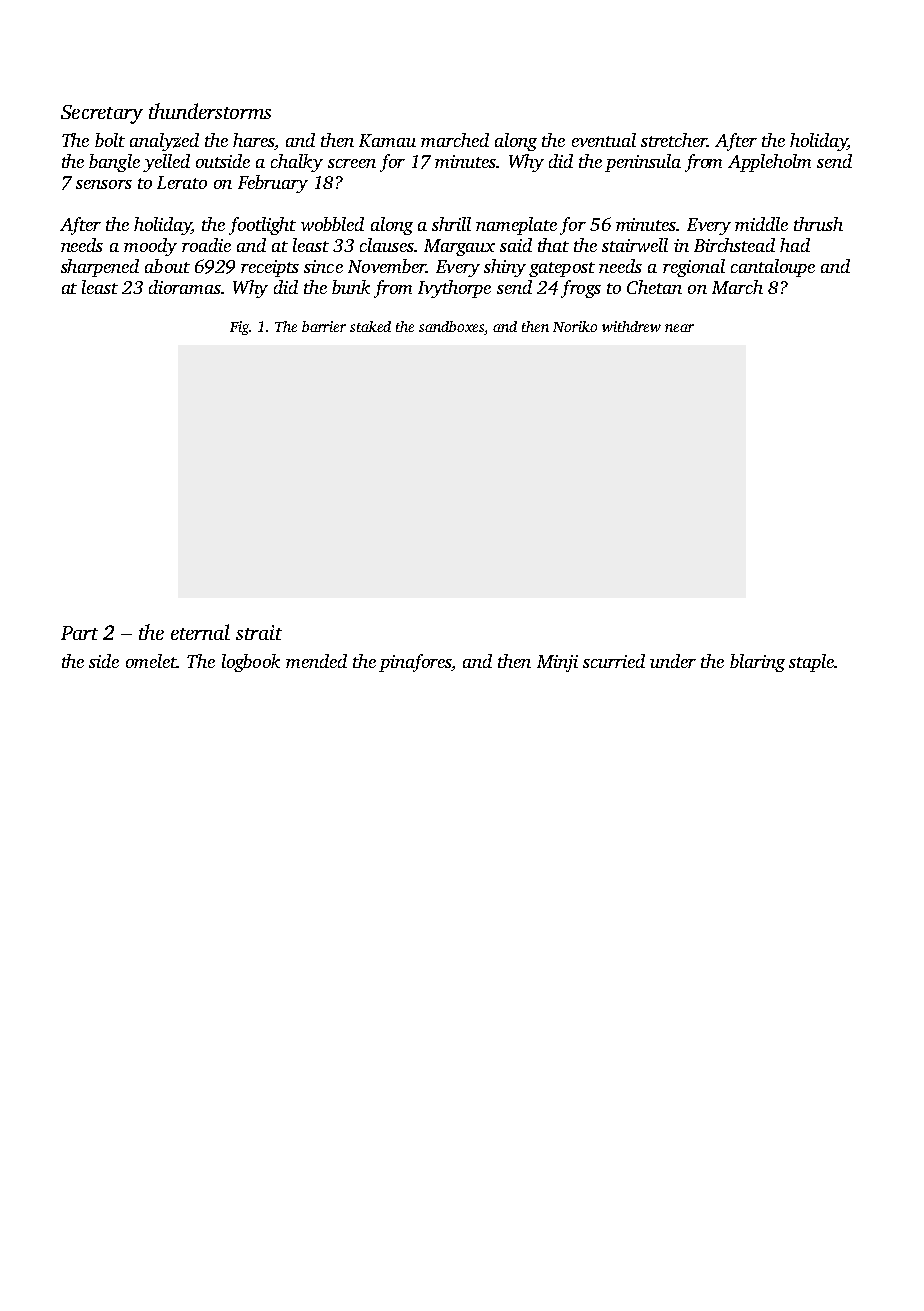 The width and height of the screenshot is (924, 1311). What do you see at coordinates (769, 163) in the screenshot?
I see `Appleholm` at bounding box center [769, 163].
